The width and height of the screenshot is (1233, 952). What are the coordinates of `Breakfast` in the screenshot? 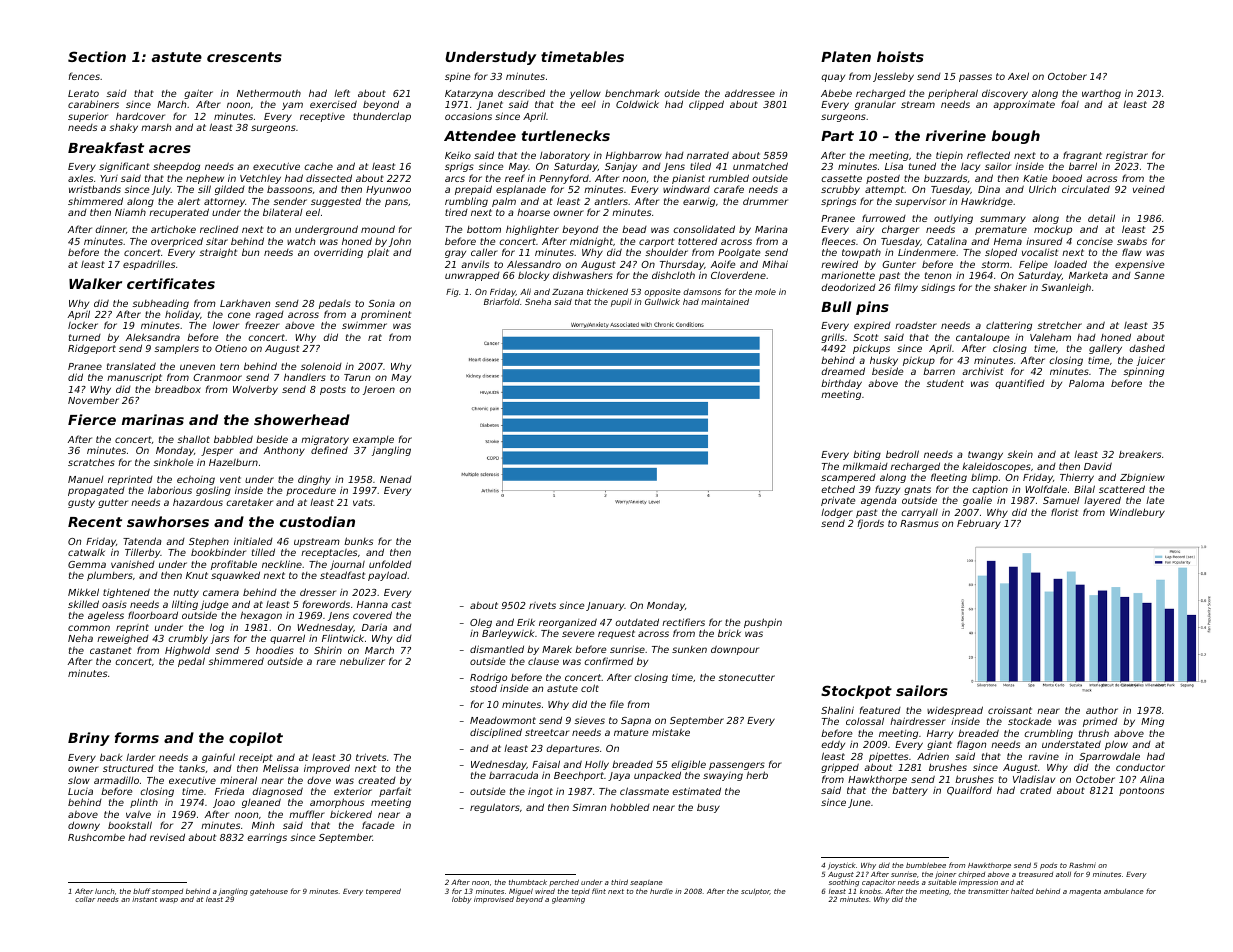 It's located at (106, 147).
